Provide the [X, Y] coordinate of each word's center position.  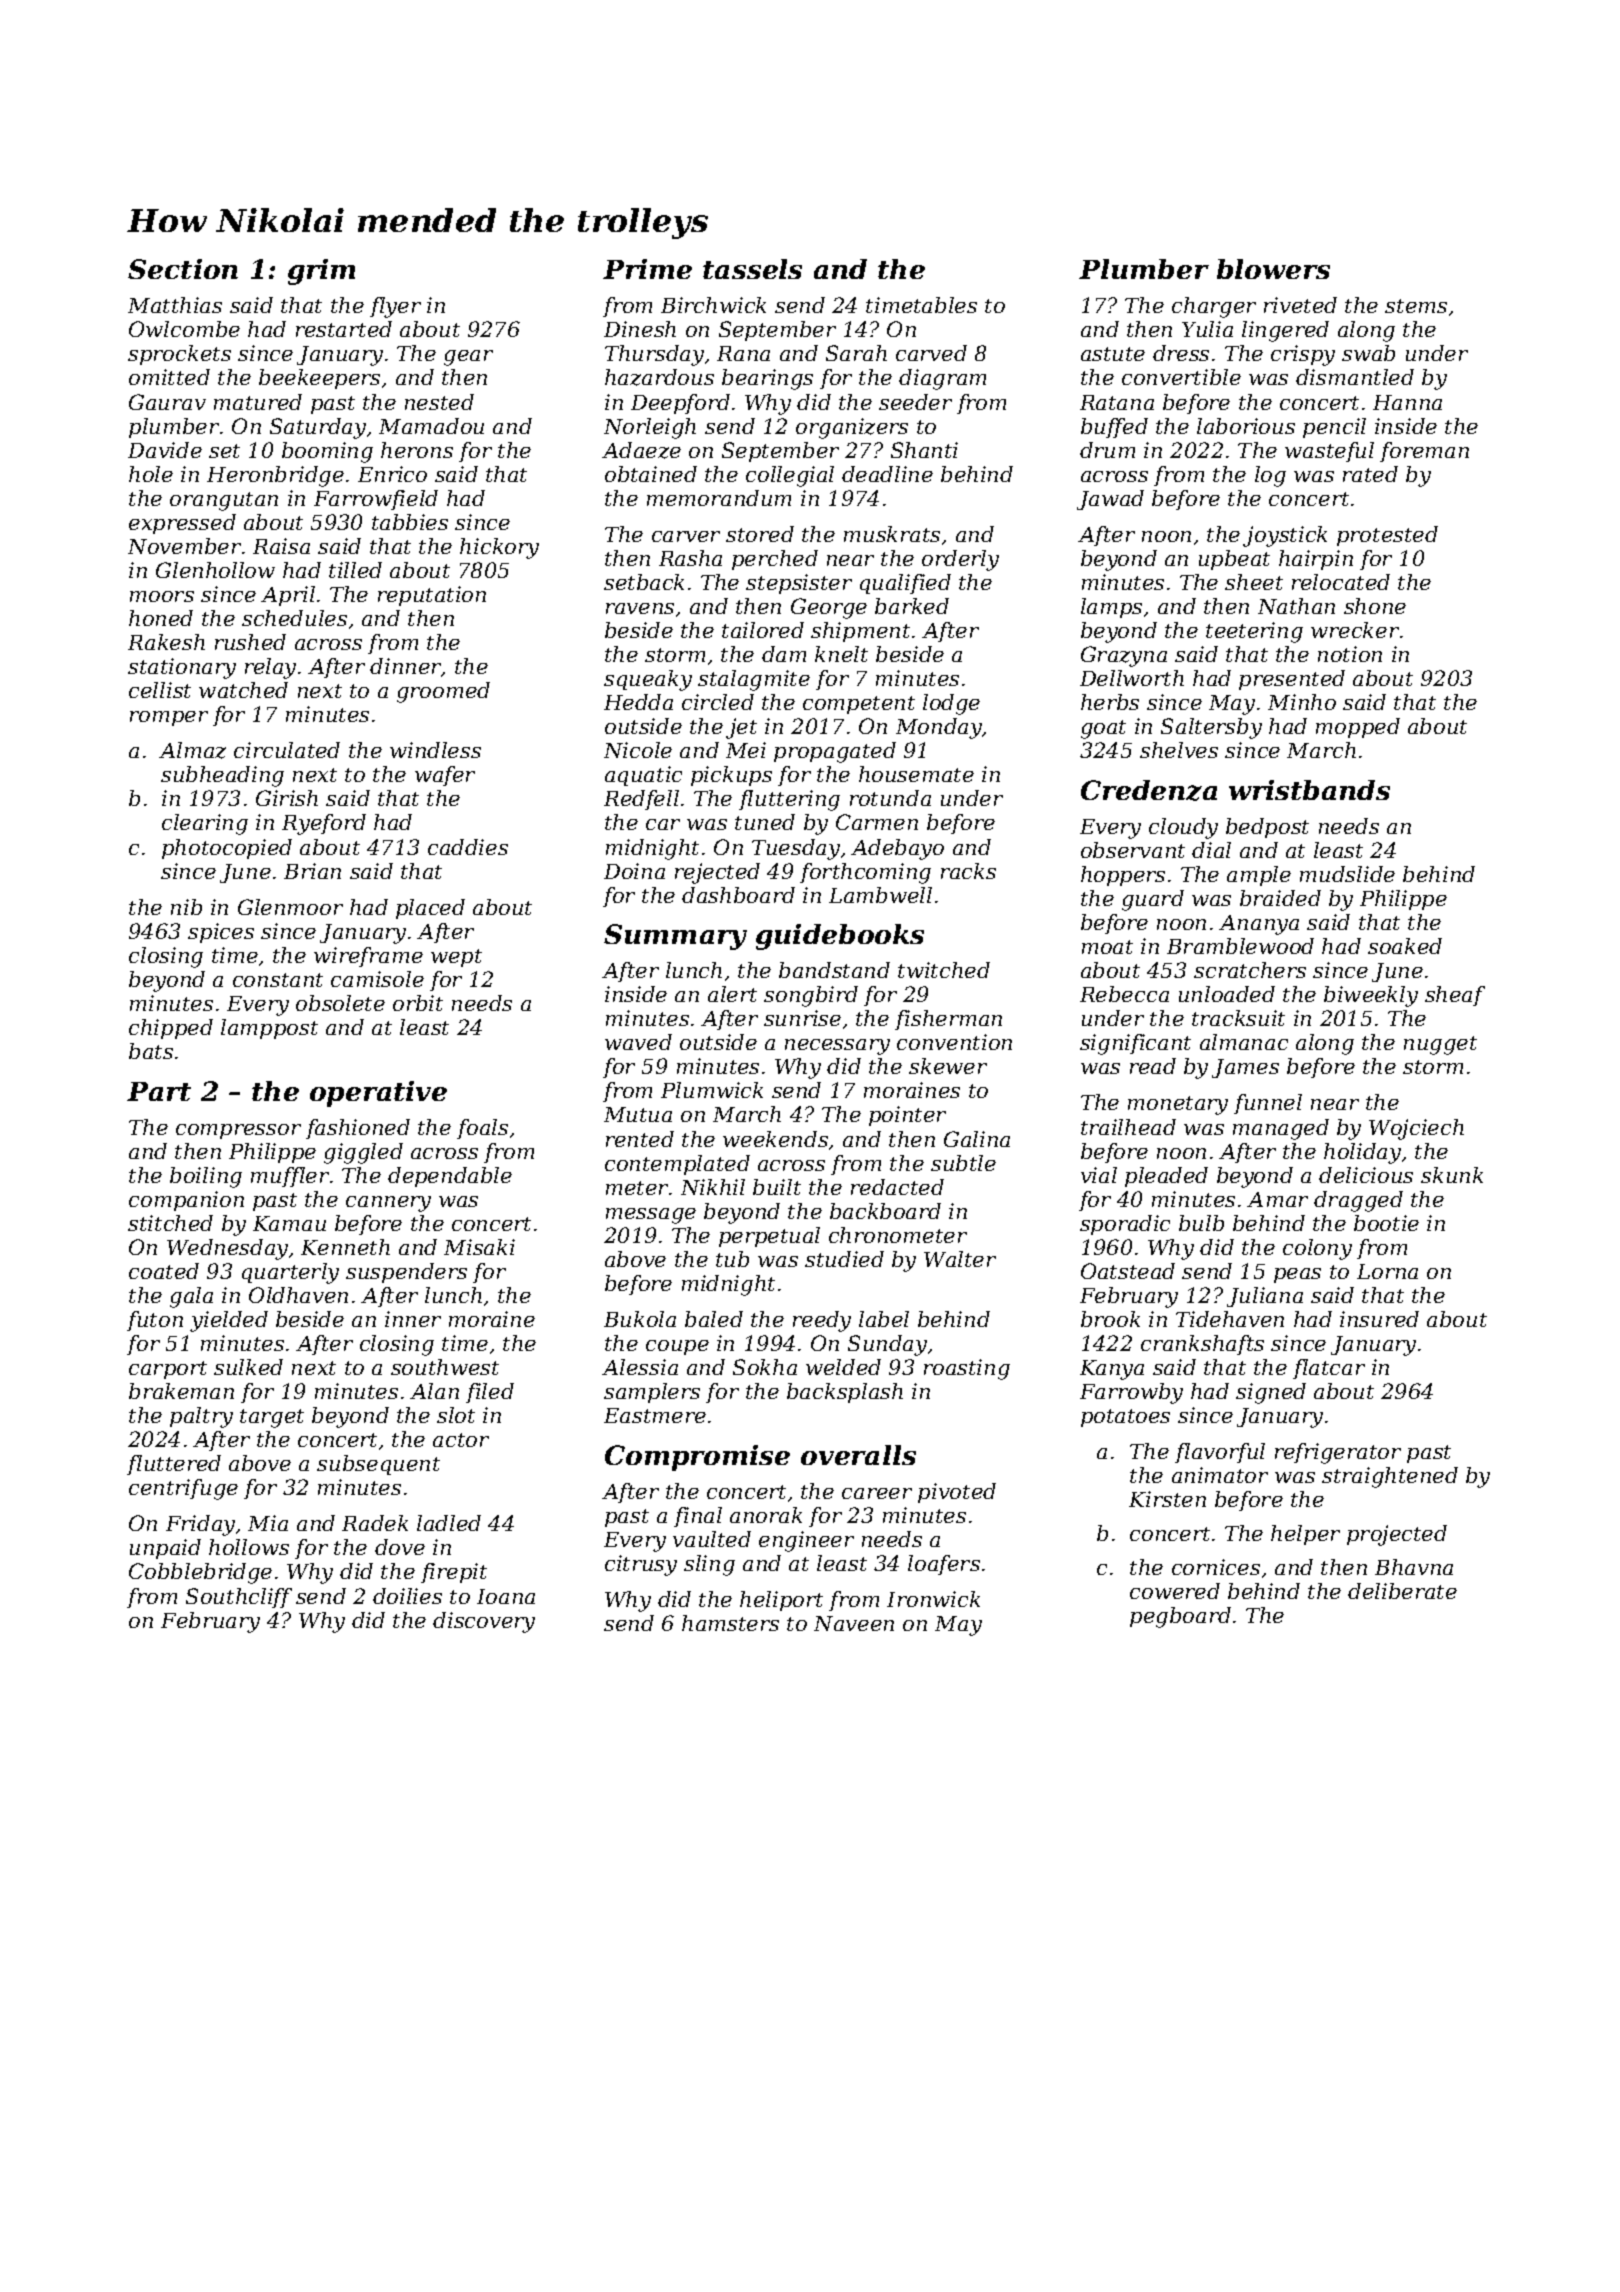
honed [161, 618]
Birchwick [713, 305]
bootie [1386, 1223]
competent [859, 705]
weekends [775, 1139]
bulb [1201, 1223]
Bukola [640, 1319]
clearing [205, 824]
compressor [238, 1131]
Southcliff [239, 1598]
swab [1368, 353]
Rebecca [1124, 994]
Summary [675, 937]
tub [732, 1259]
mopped [1358, 728]
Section [183, 269]
